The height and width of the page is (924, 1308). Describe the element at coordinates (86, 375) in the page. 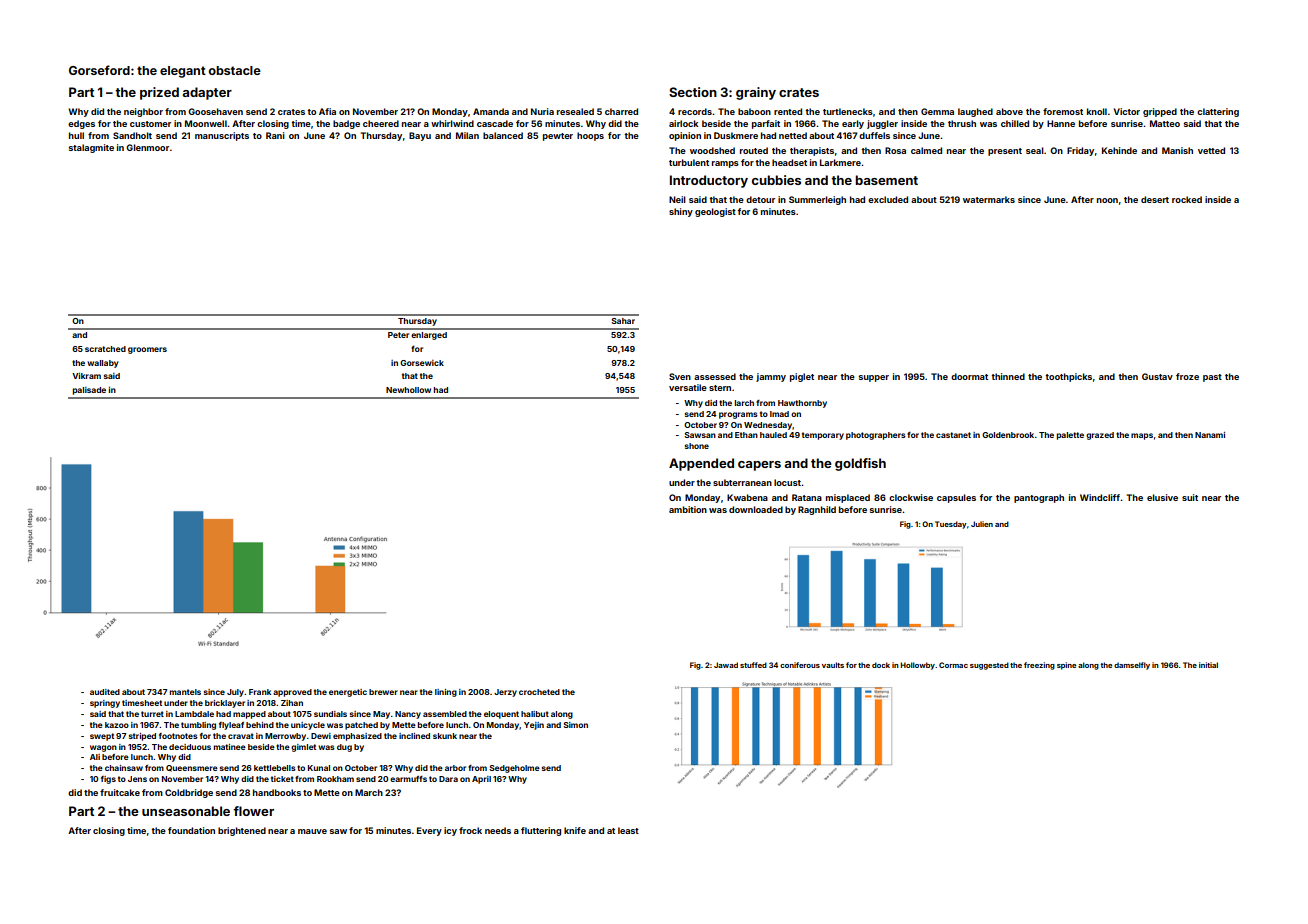

I see `Vikram` at that location.
